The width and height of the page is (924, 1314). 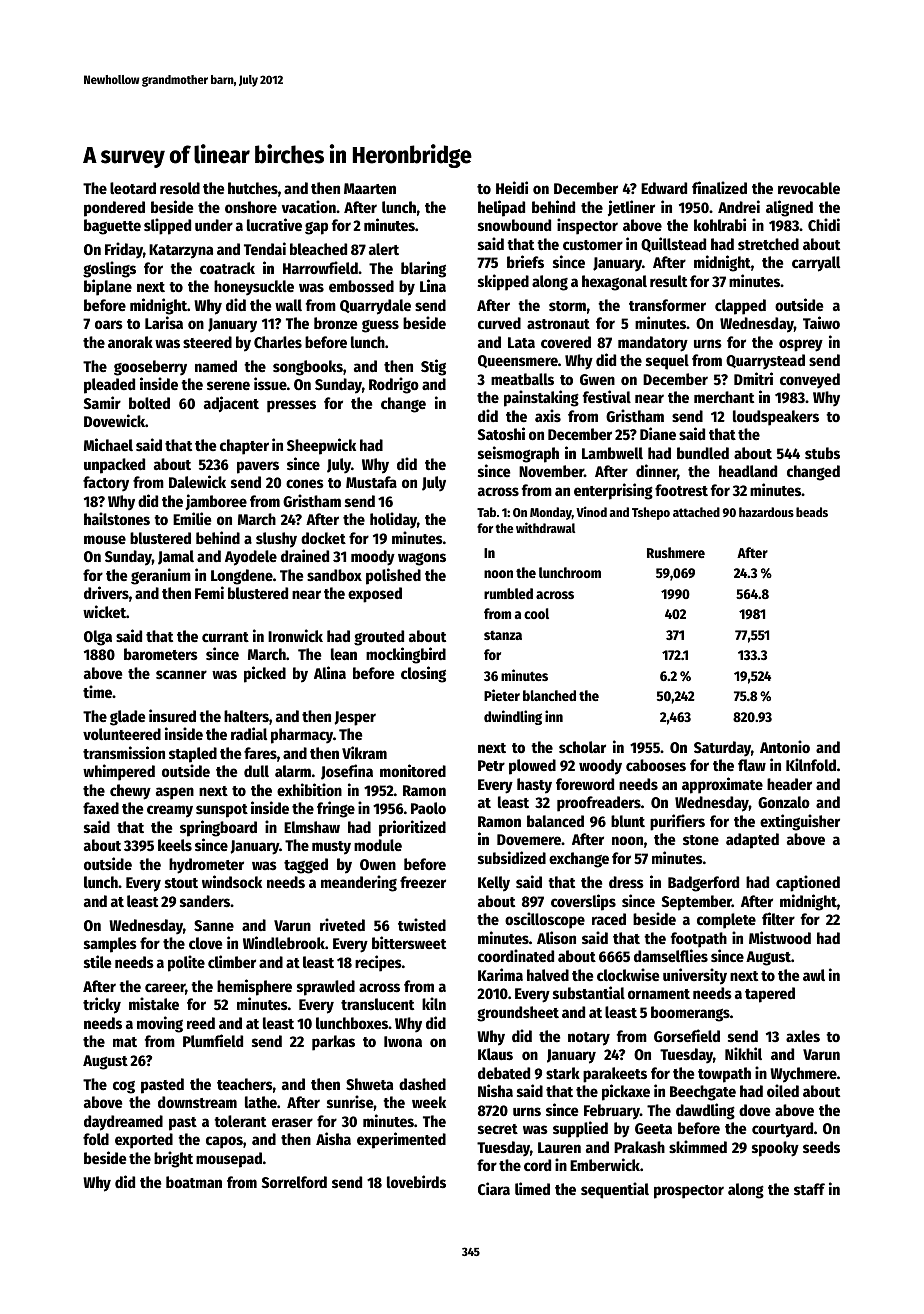 I want to click on drained, so click(x=305, y=555).
